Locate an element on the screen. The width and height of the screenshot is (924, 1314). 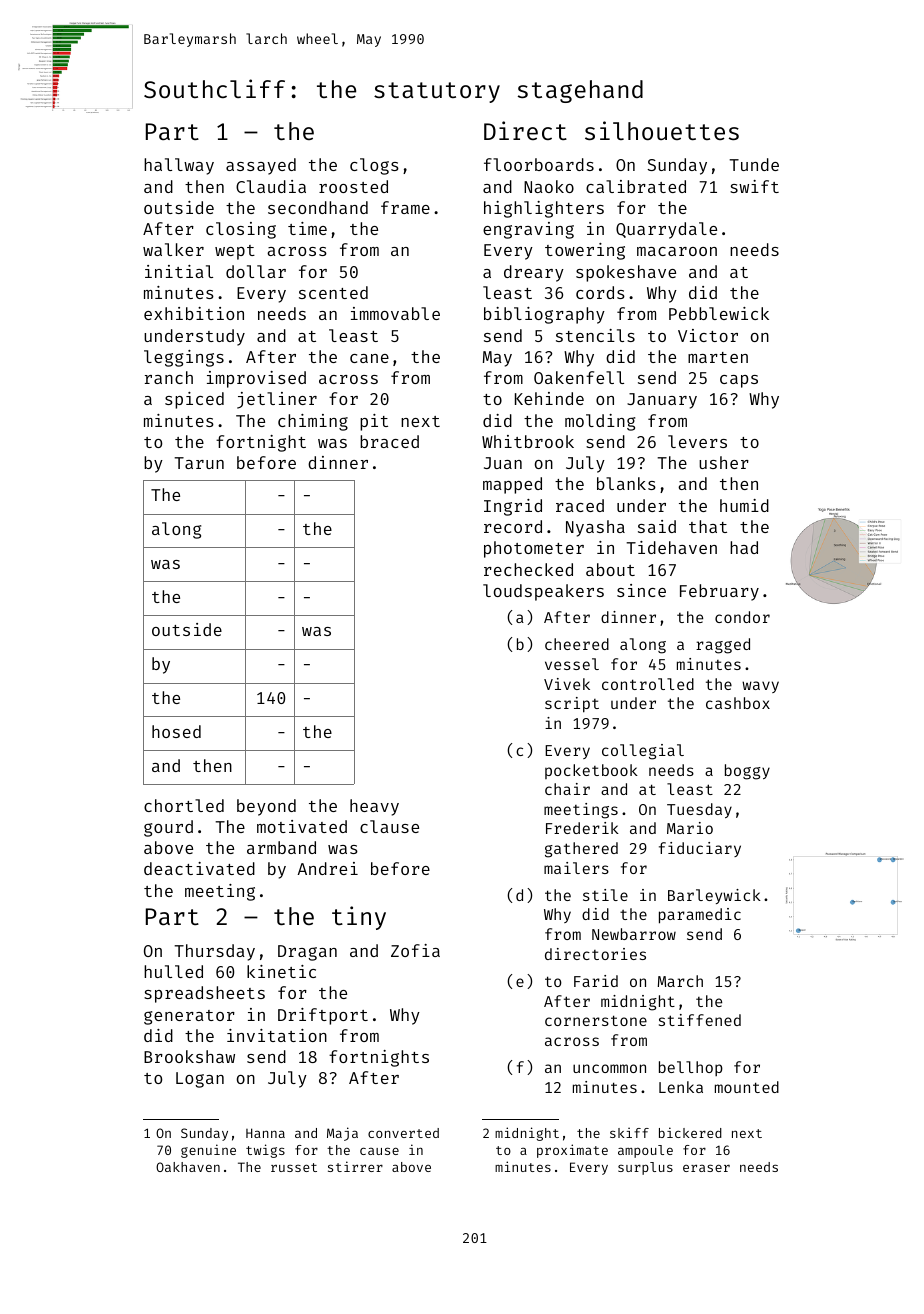
cause is located at coordinates (379, 1151).
